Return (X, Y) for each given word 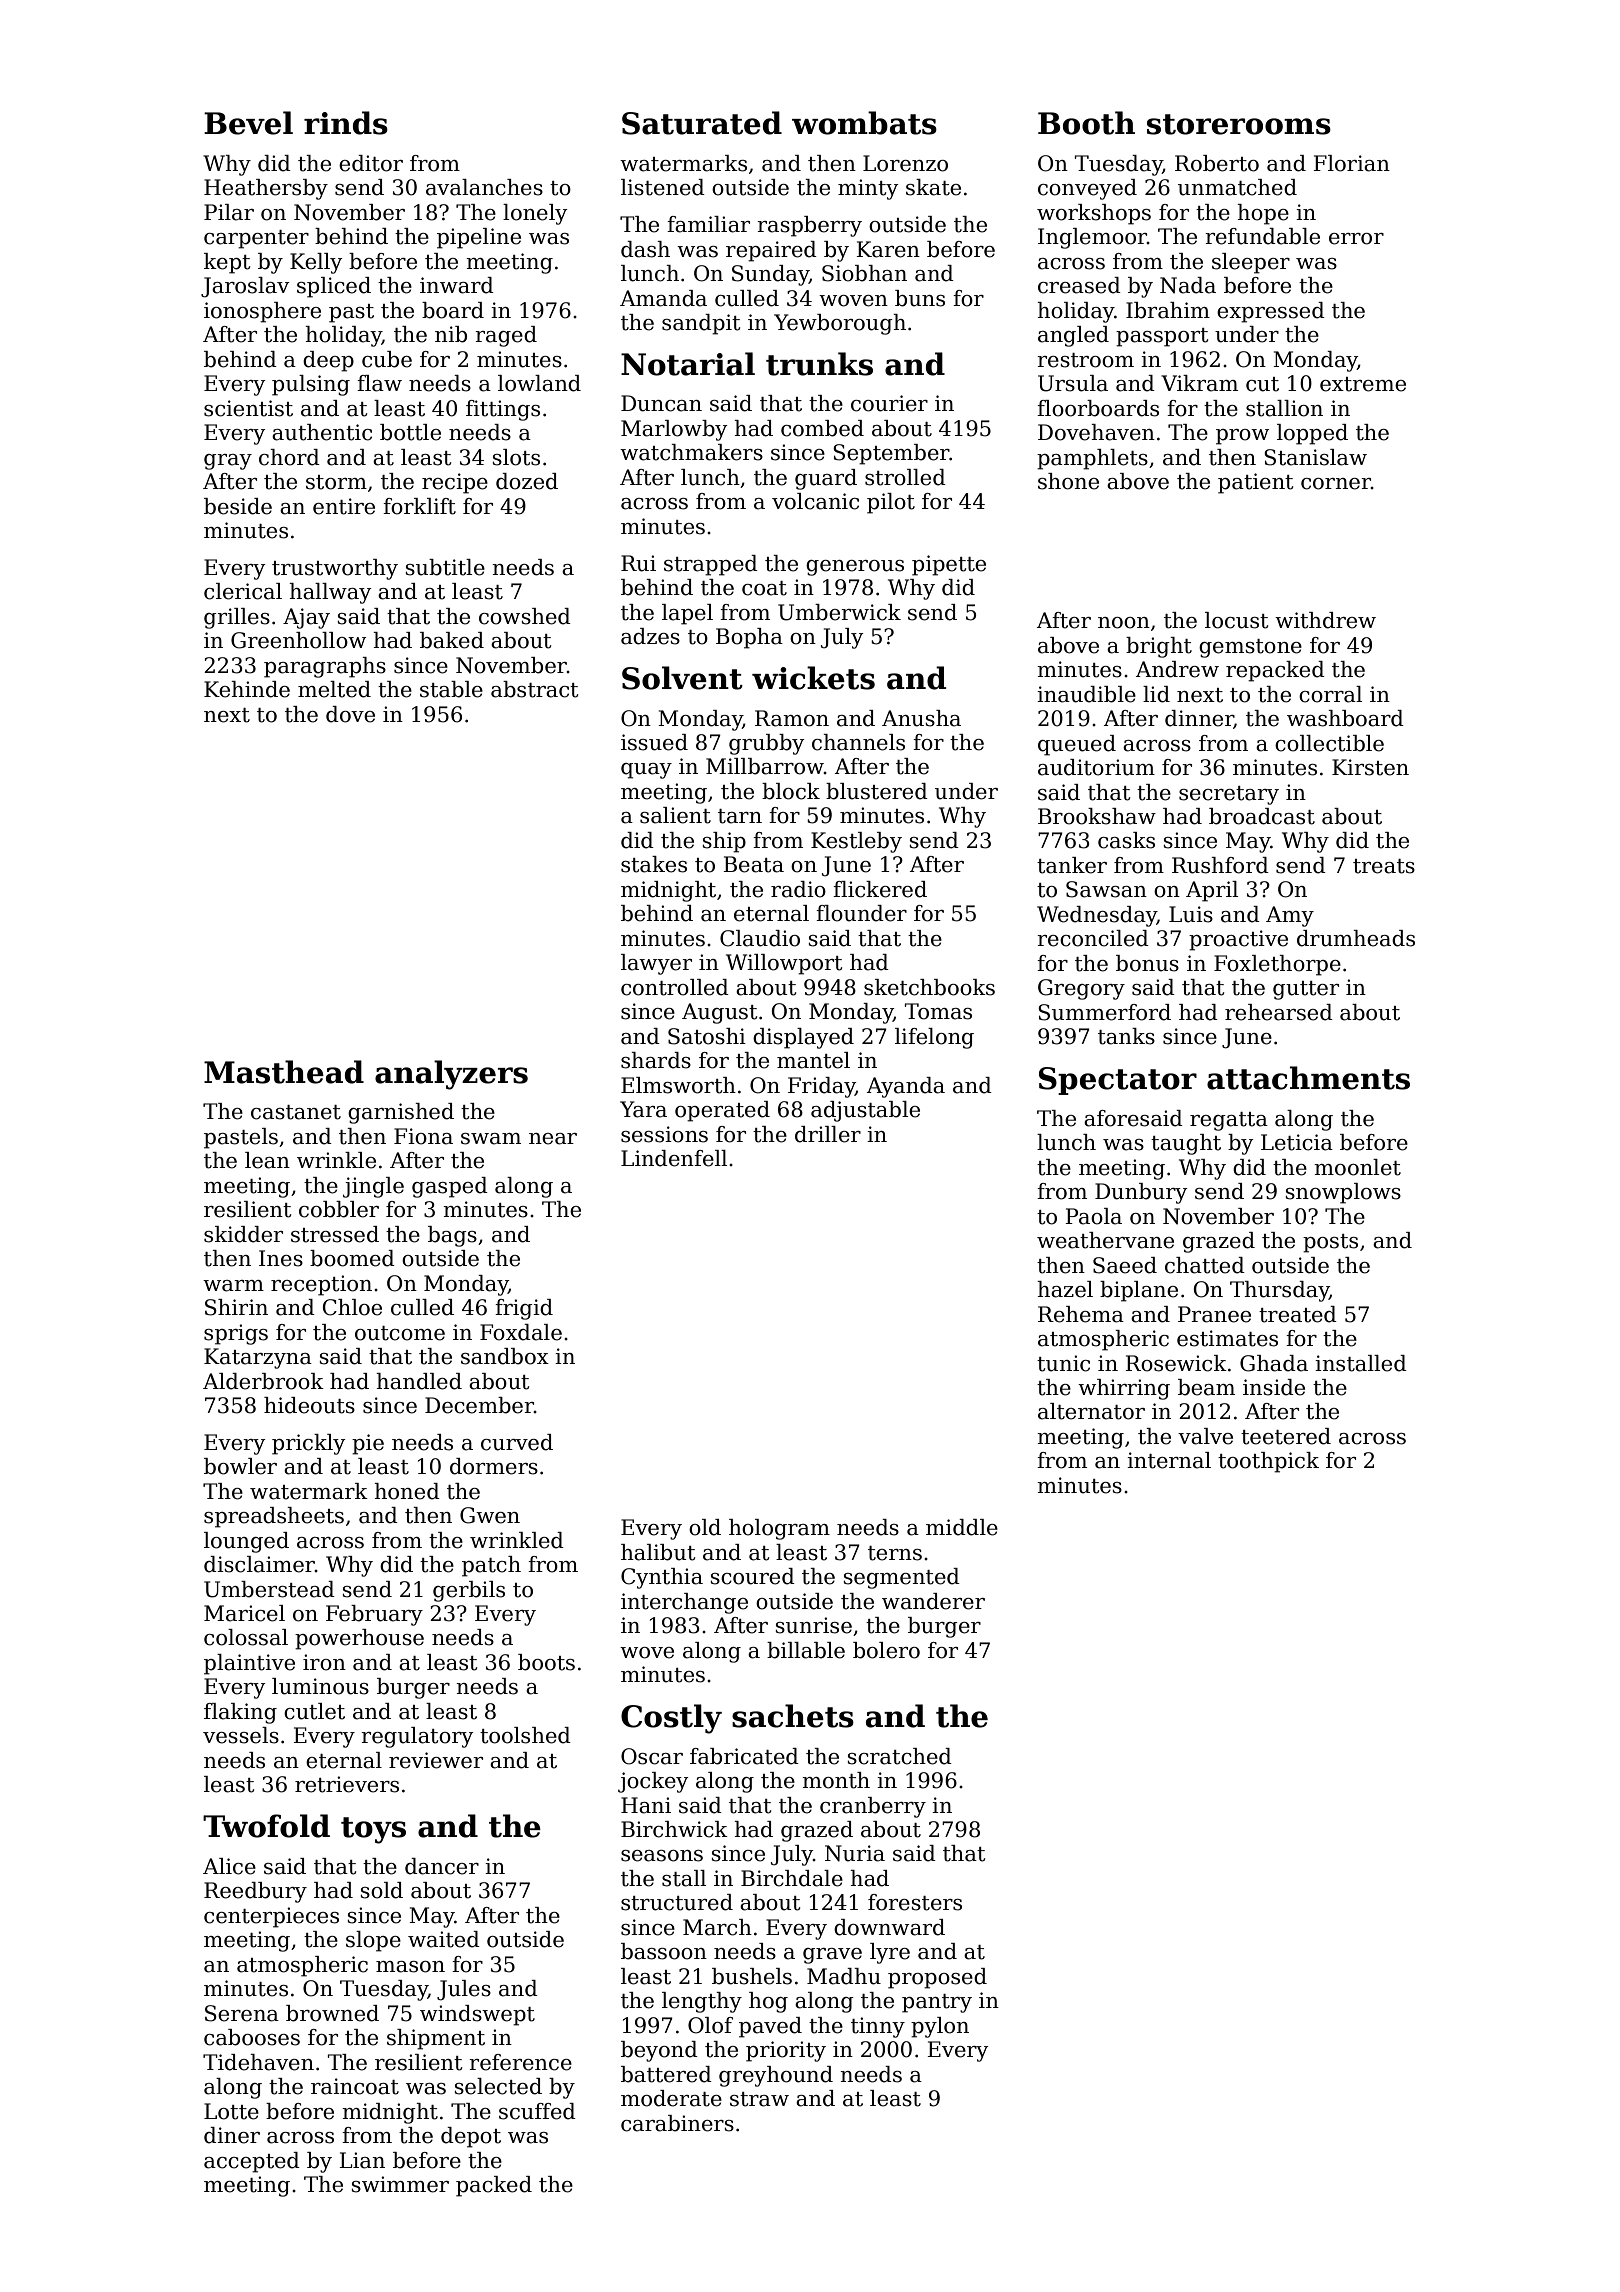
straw (759, 2099)
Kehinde (247, 689)
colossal (246, 1637)
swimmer (400, 2184)
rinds (346, 123)
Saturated (702, 123)
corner (1336, 484)
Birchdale (792, 1878)
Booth (1086, 123)
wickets (813, 678)
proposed (937, 1978)
